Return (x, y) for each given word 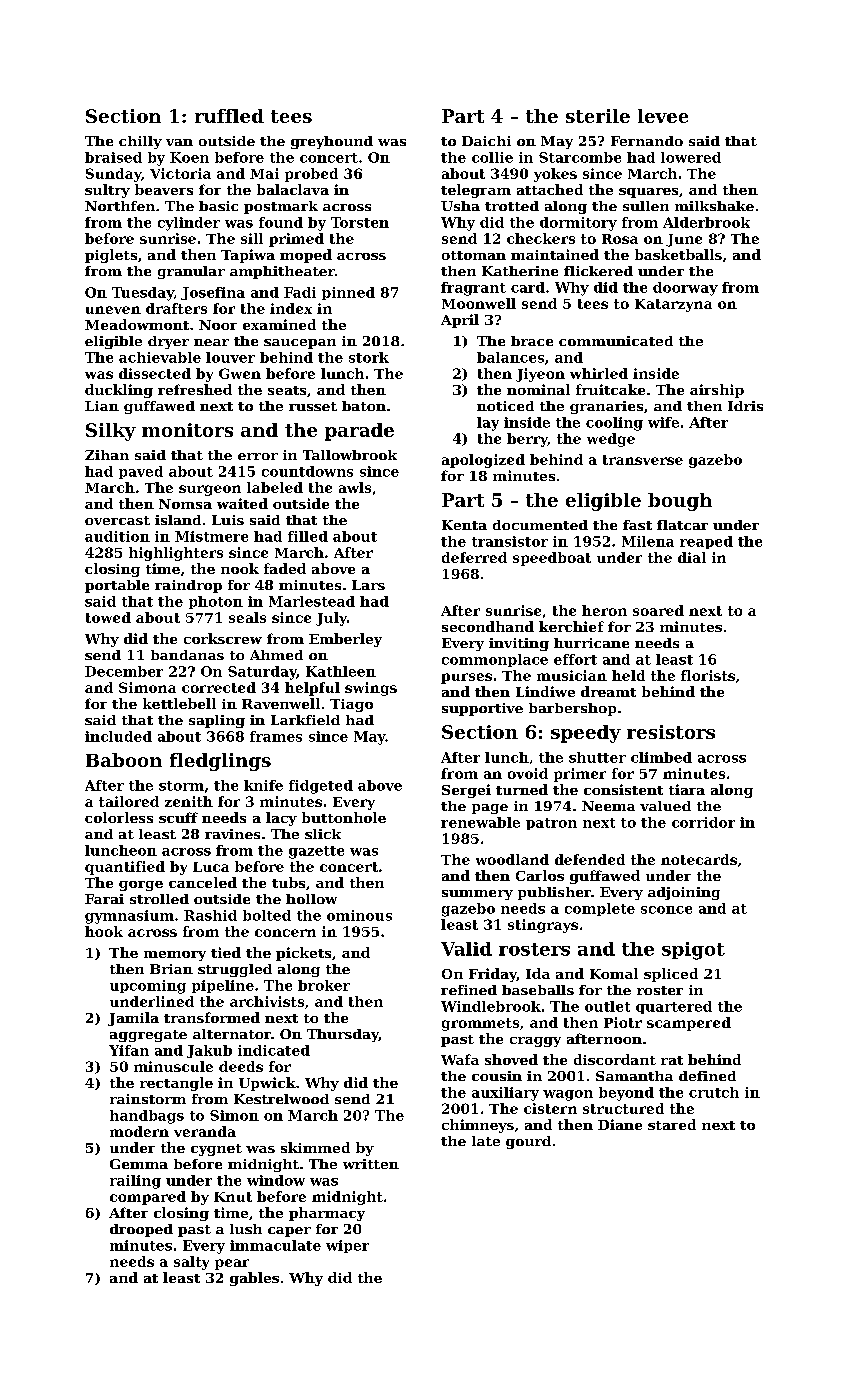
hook (104, 931)
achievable (160, 357)
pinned (348, 293)
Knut (233, 1197)
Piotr (623, 1022)
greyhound (332, 142)
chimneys (478, 1126)
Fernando (647, 141)
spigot (693, 951)
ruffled (229, 116)
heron (604, 610)
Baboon (124, 760)
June (684, 240)
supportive (482, 709)
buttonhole (344, 817)
